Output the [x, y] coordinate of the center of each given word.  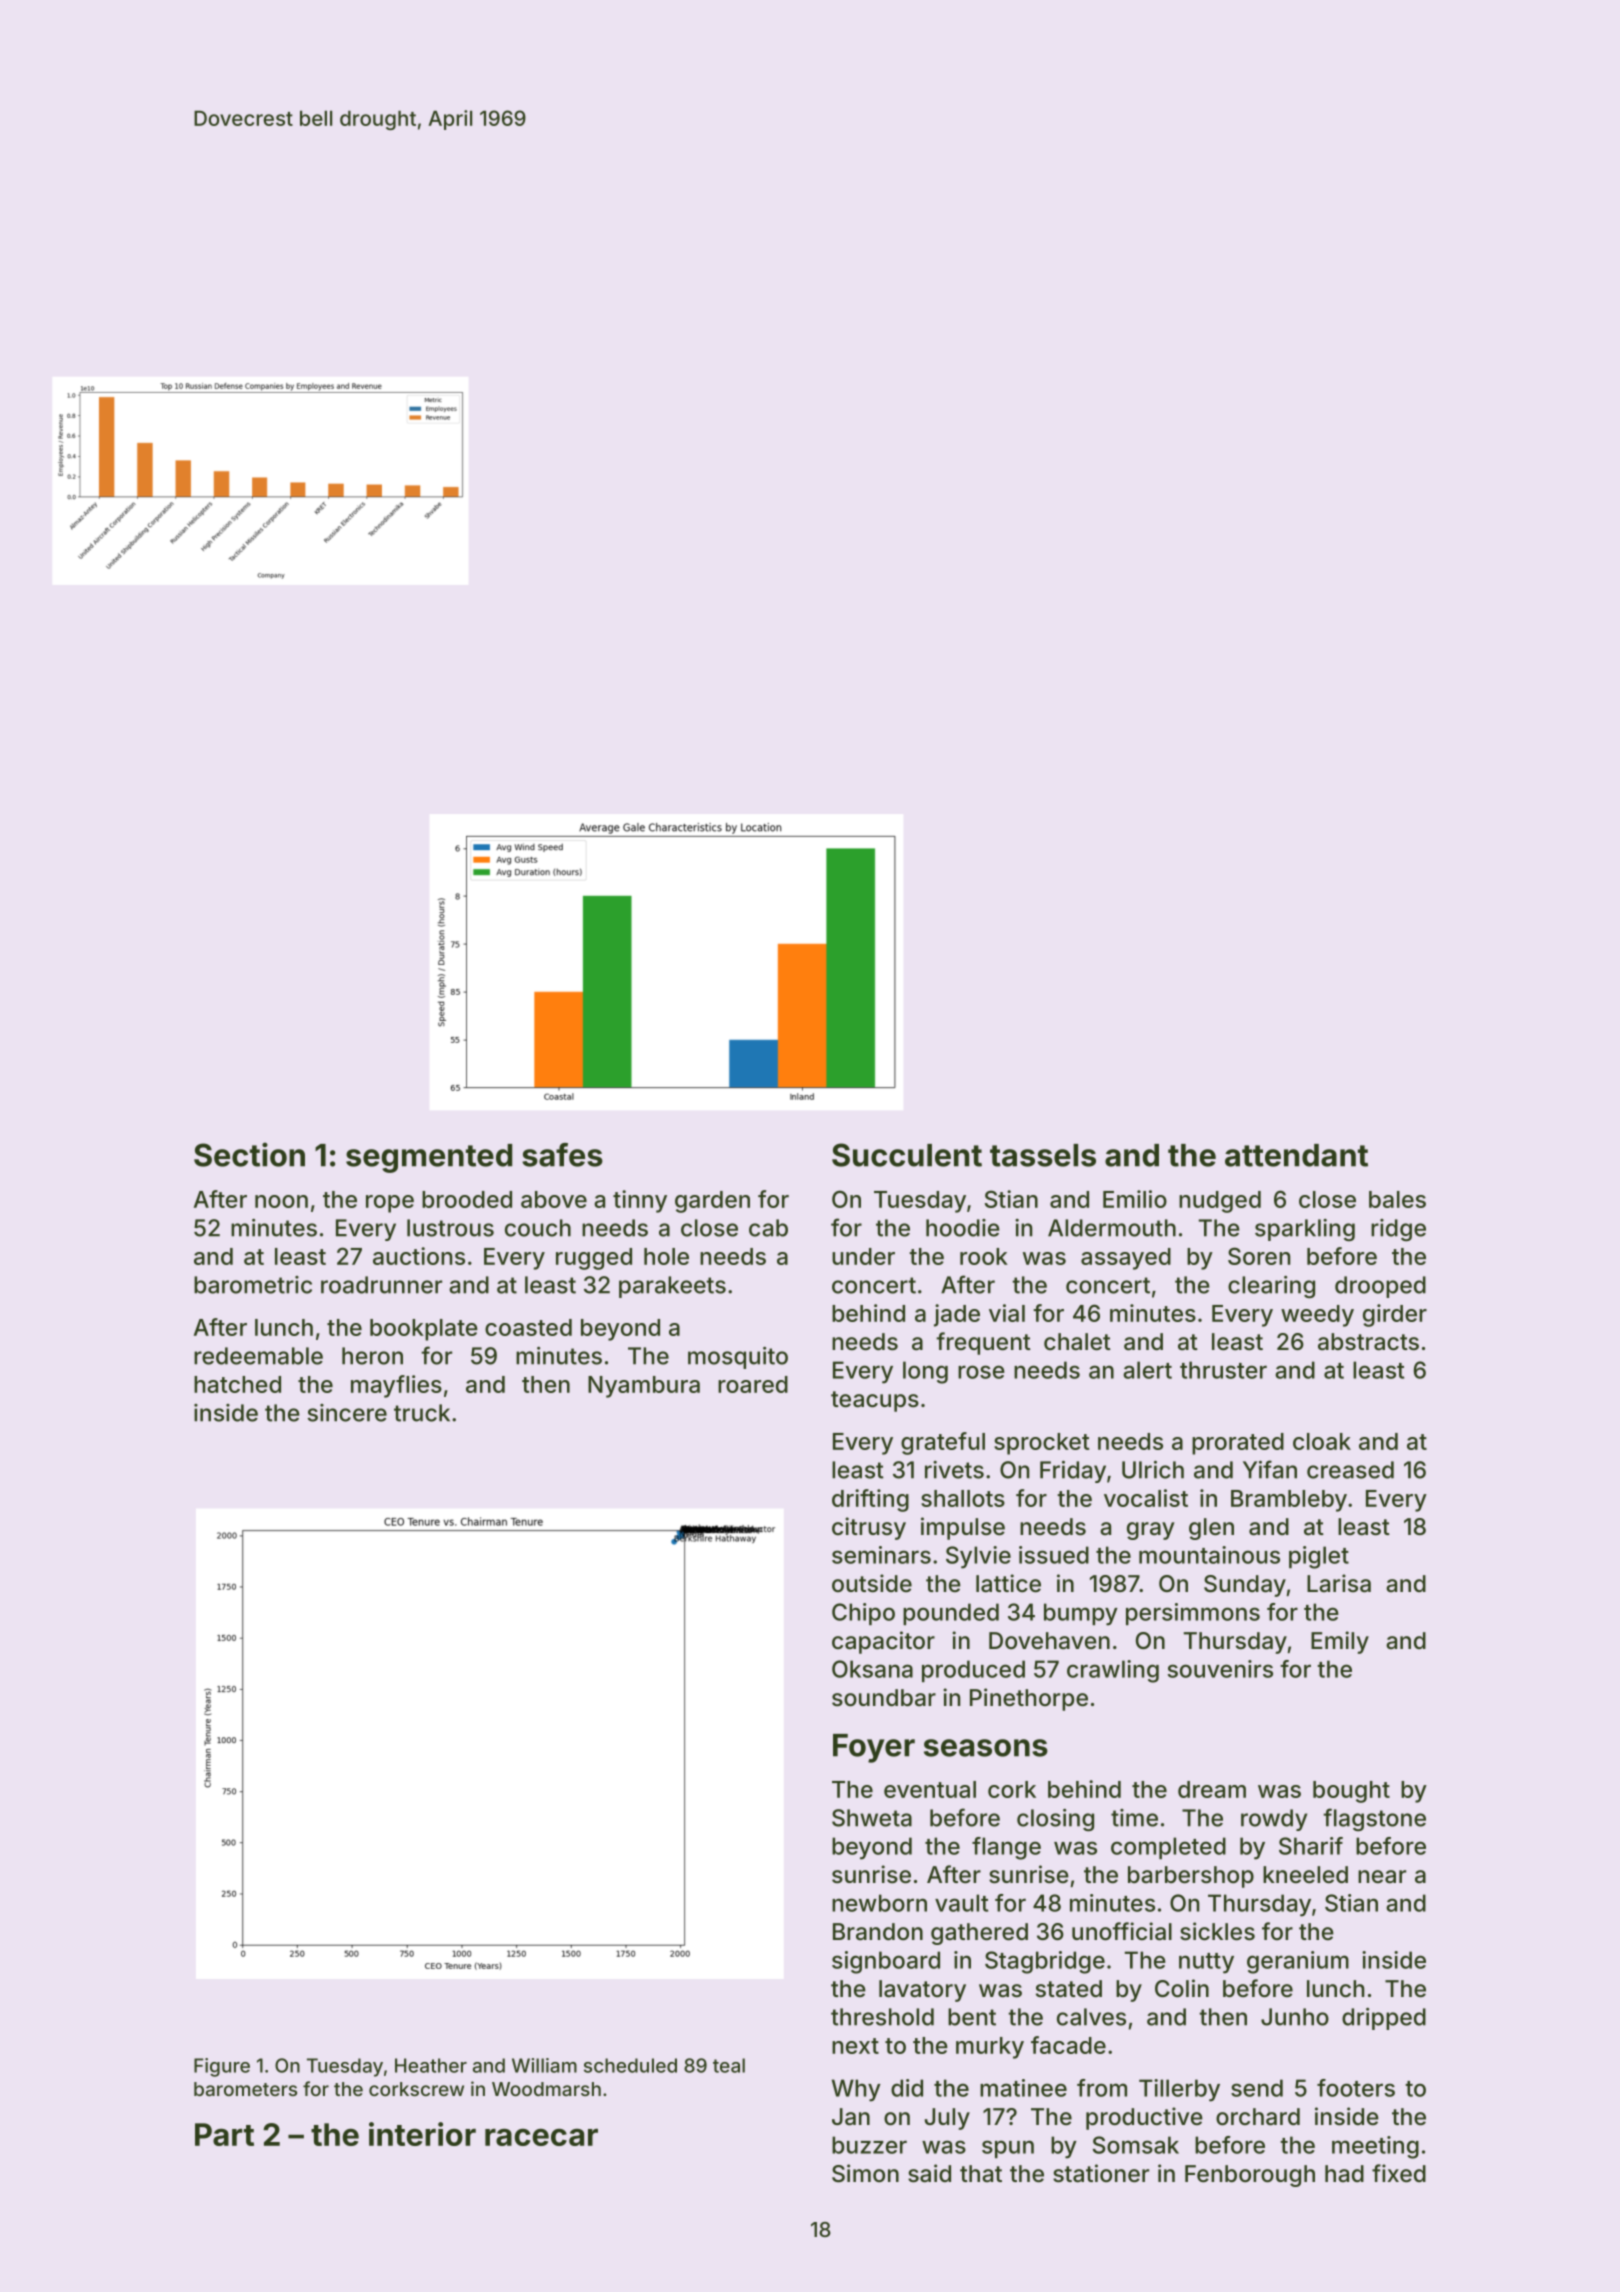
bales [1397, 1199]
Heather [431, 2065]
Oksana [872, 1669]
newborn [879, 1903]
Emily [1340, 1642]
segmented [429, 1158]
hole [666, 1256]
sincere [347, 1413]
